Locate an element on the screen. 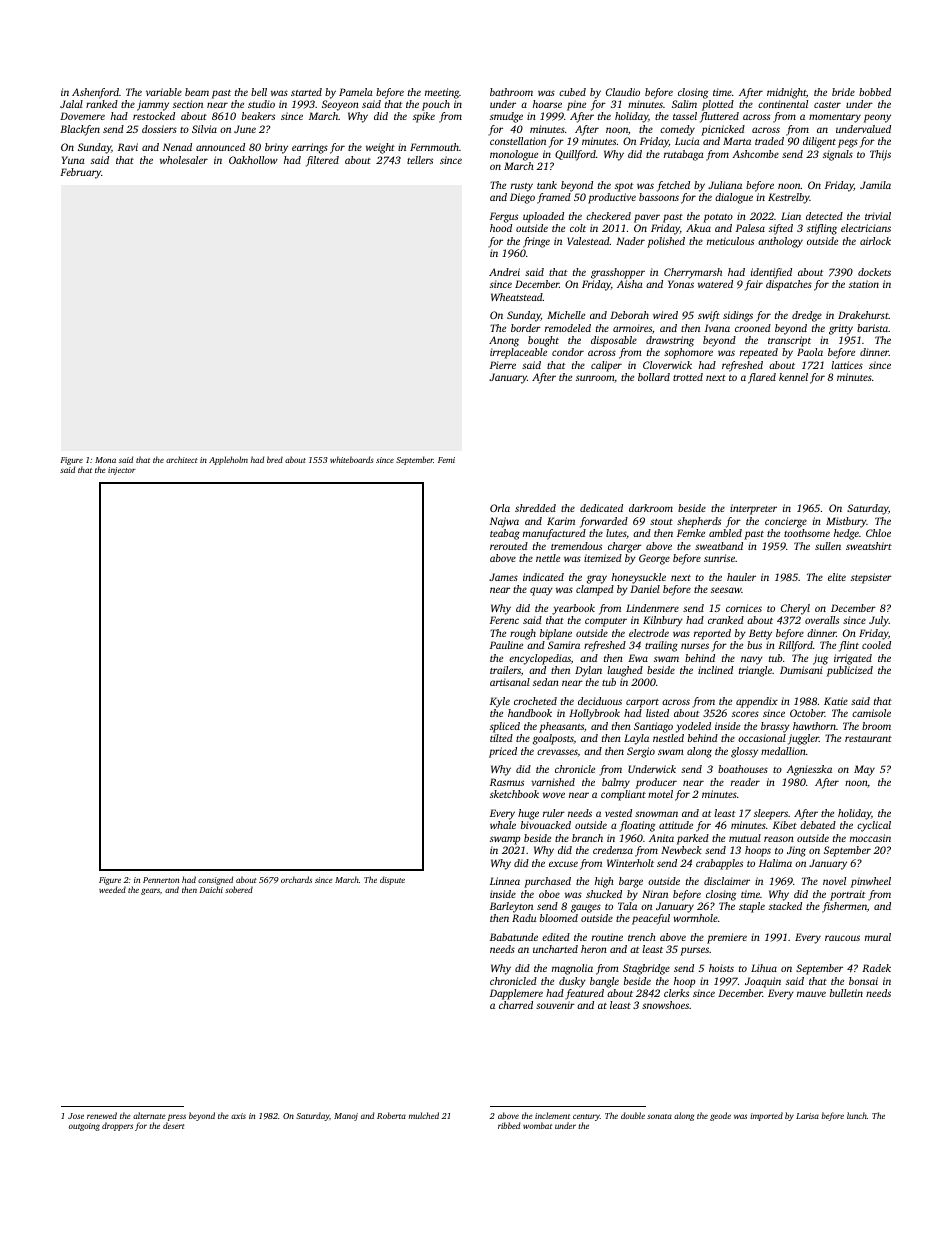  outgoing is located at coordinates (84, 1127).
